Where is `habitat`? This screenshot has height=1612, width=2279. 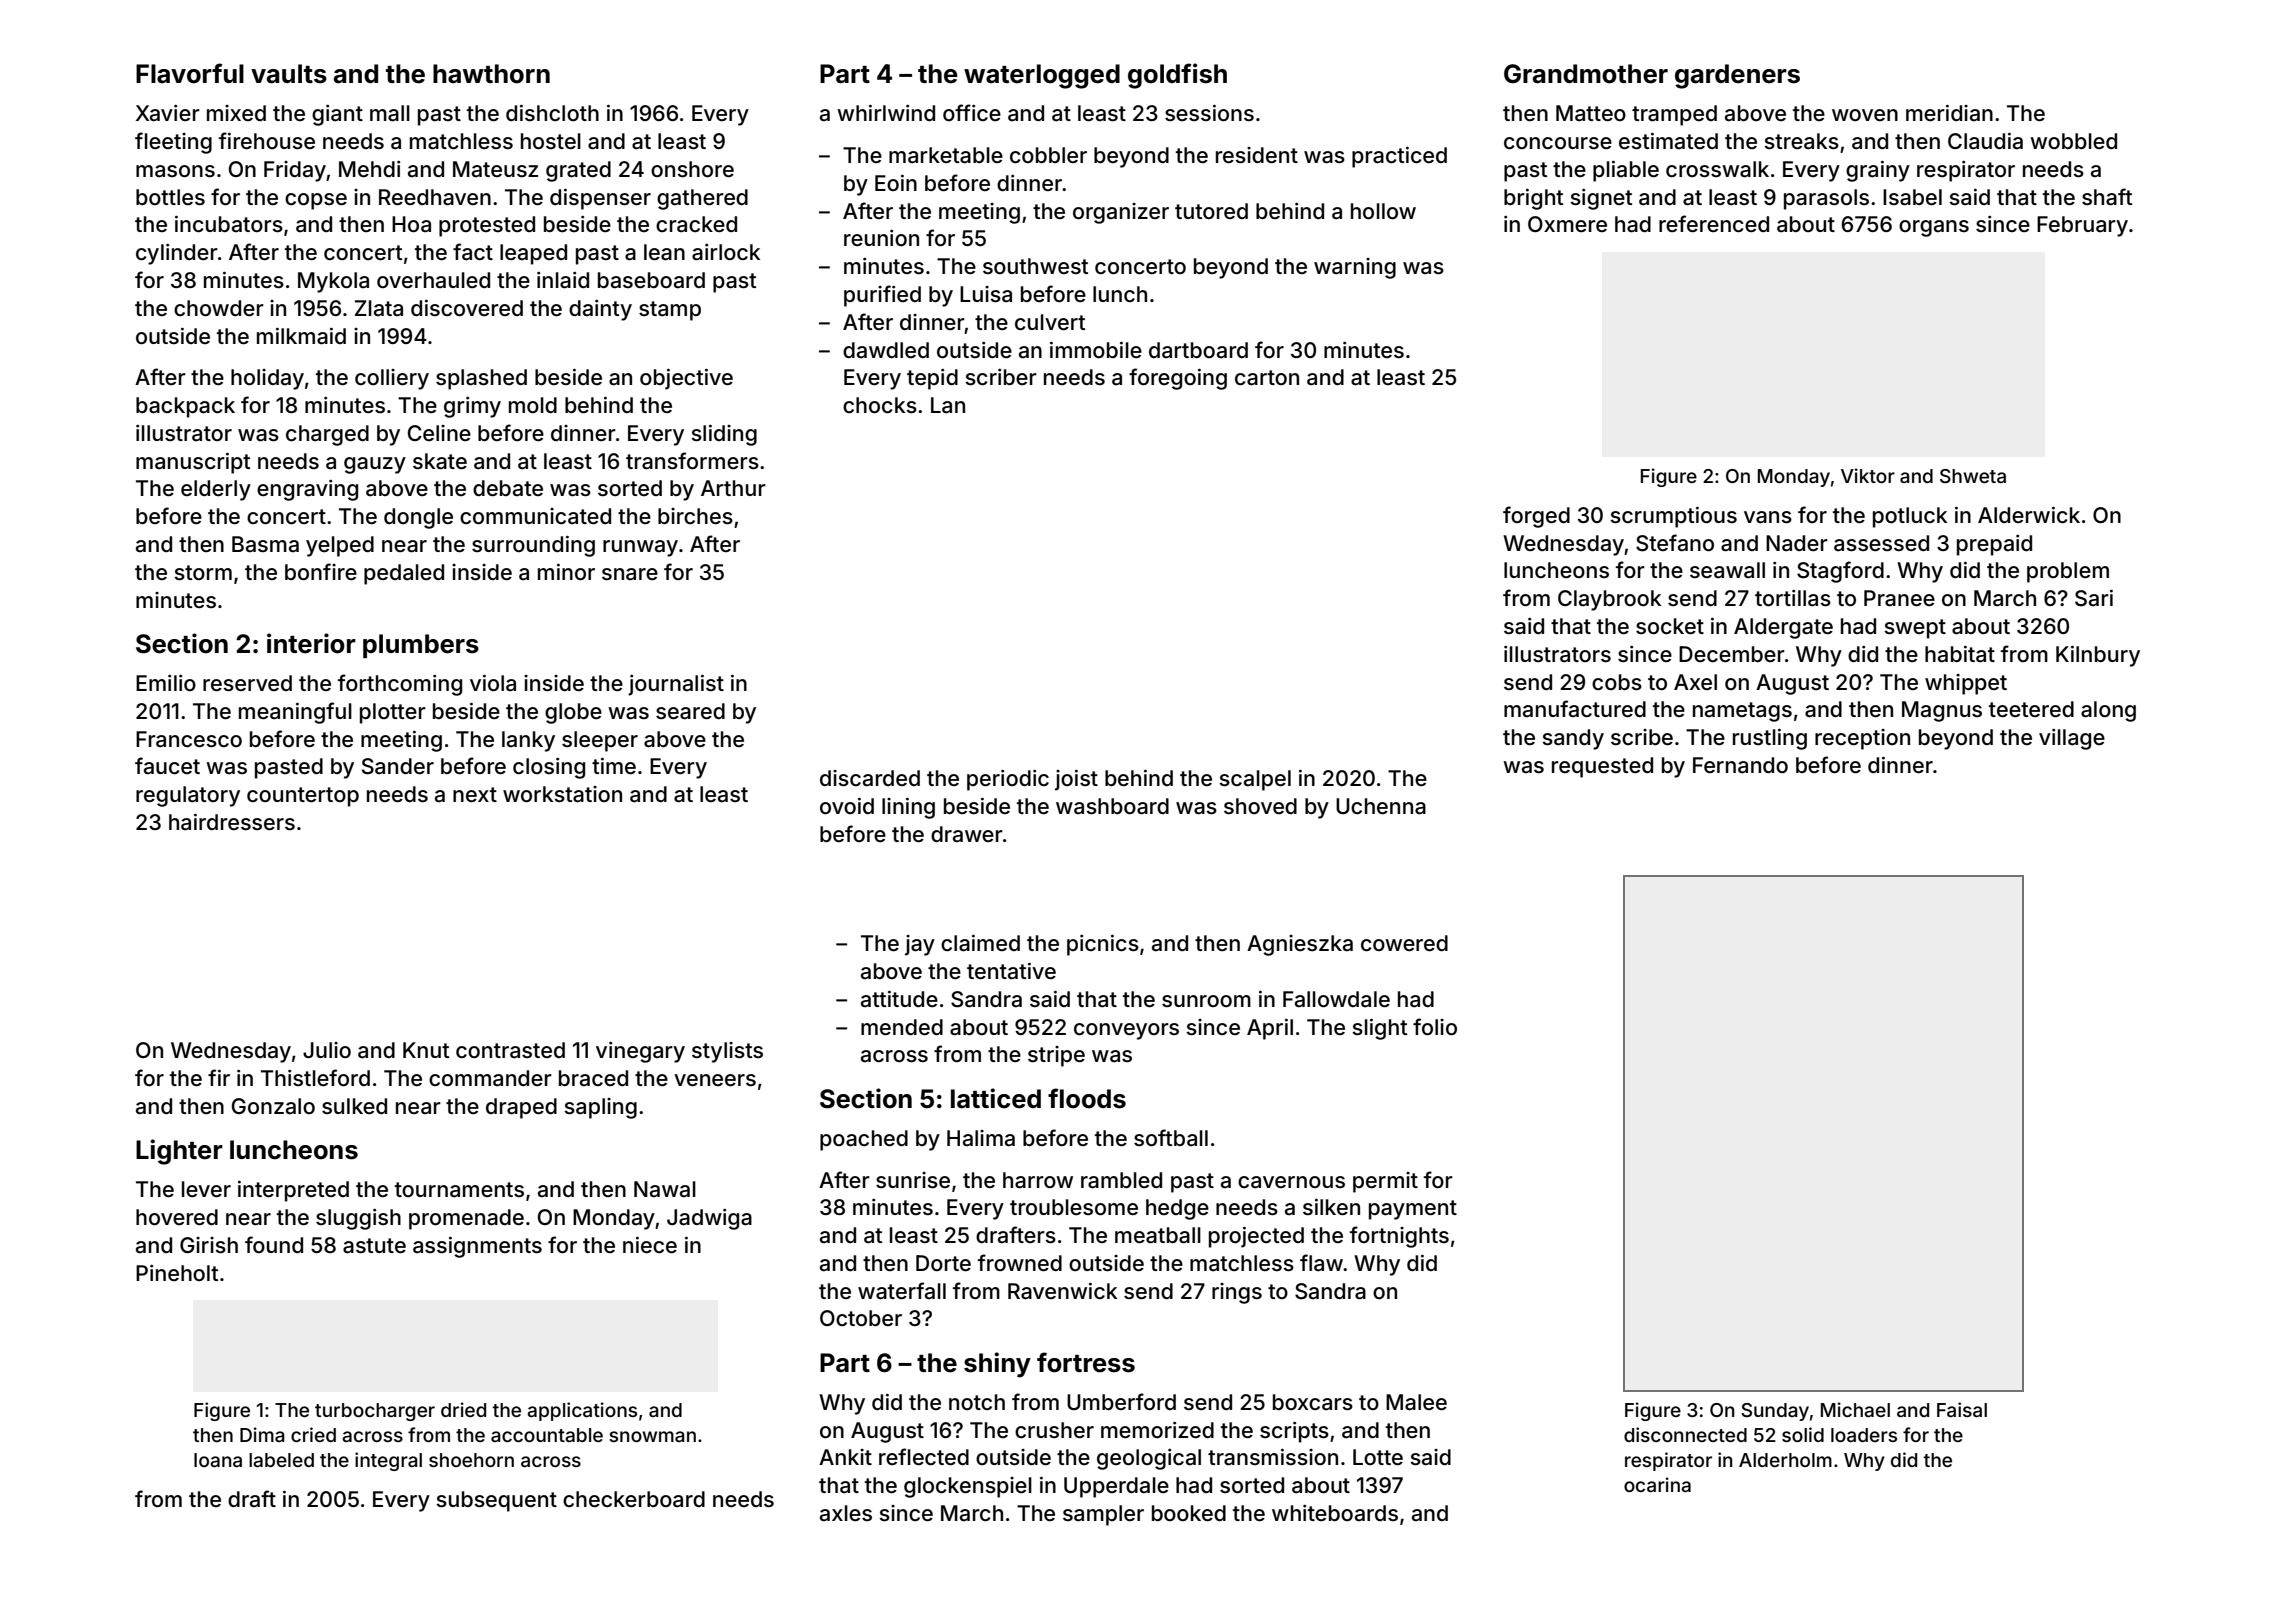
habitat is located at coordinates (1960, 654).
